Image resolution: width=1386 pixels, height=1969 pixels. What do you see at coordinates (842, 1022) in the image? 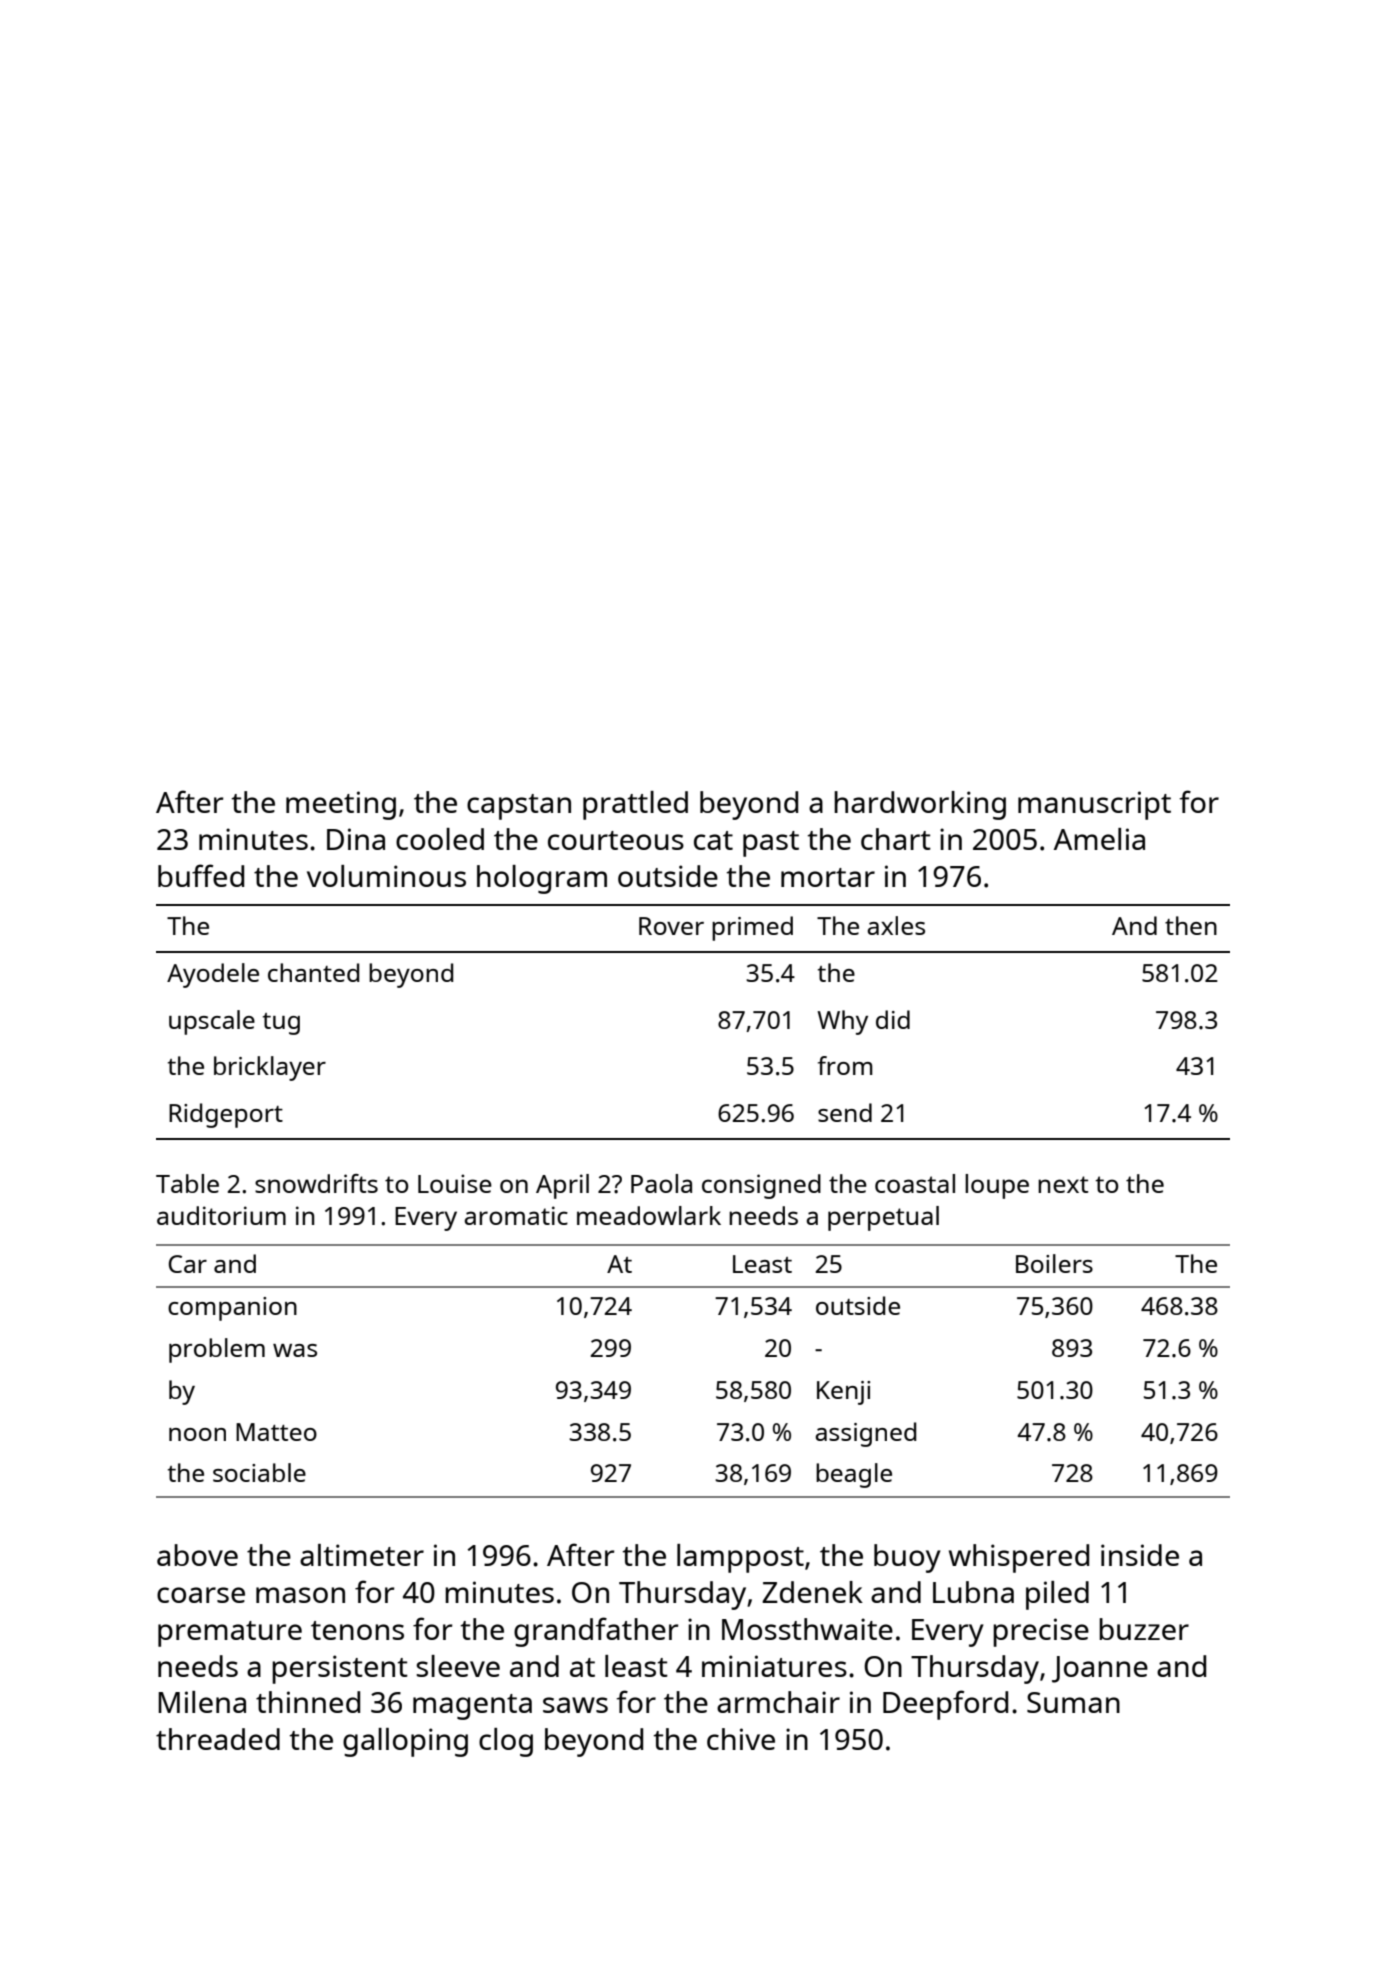
I see `Why` at bounding box center [842, 1022].
